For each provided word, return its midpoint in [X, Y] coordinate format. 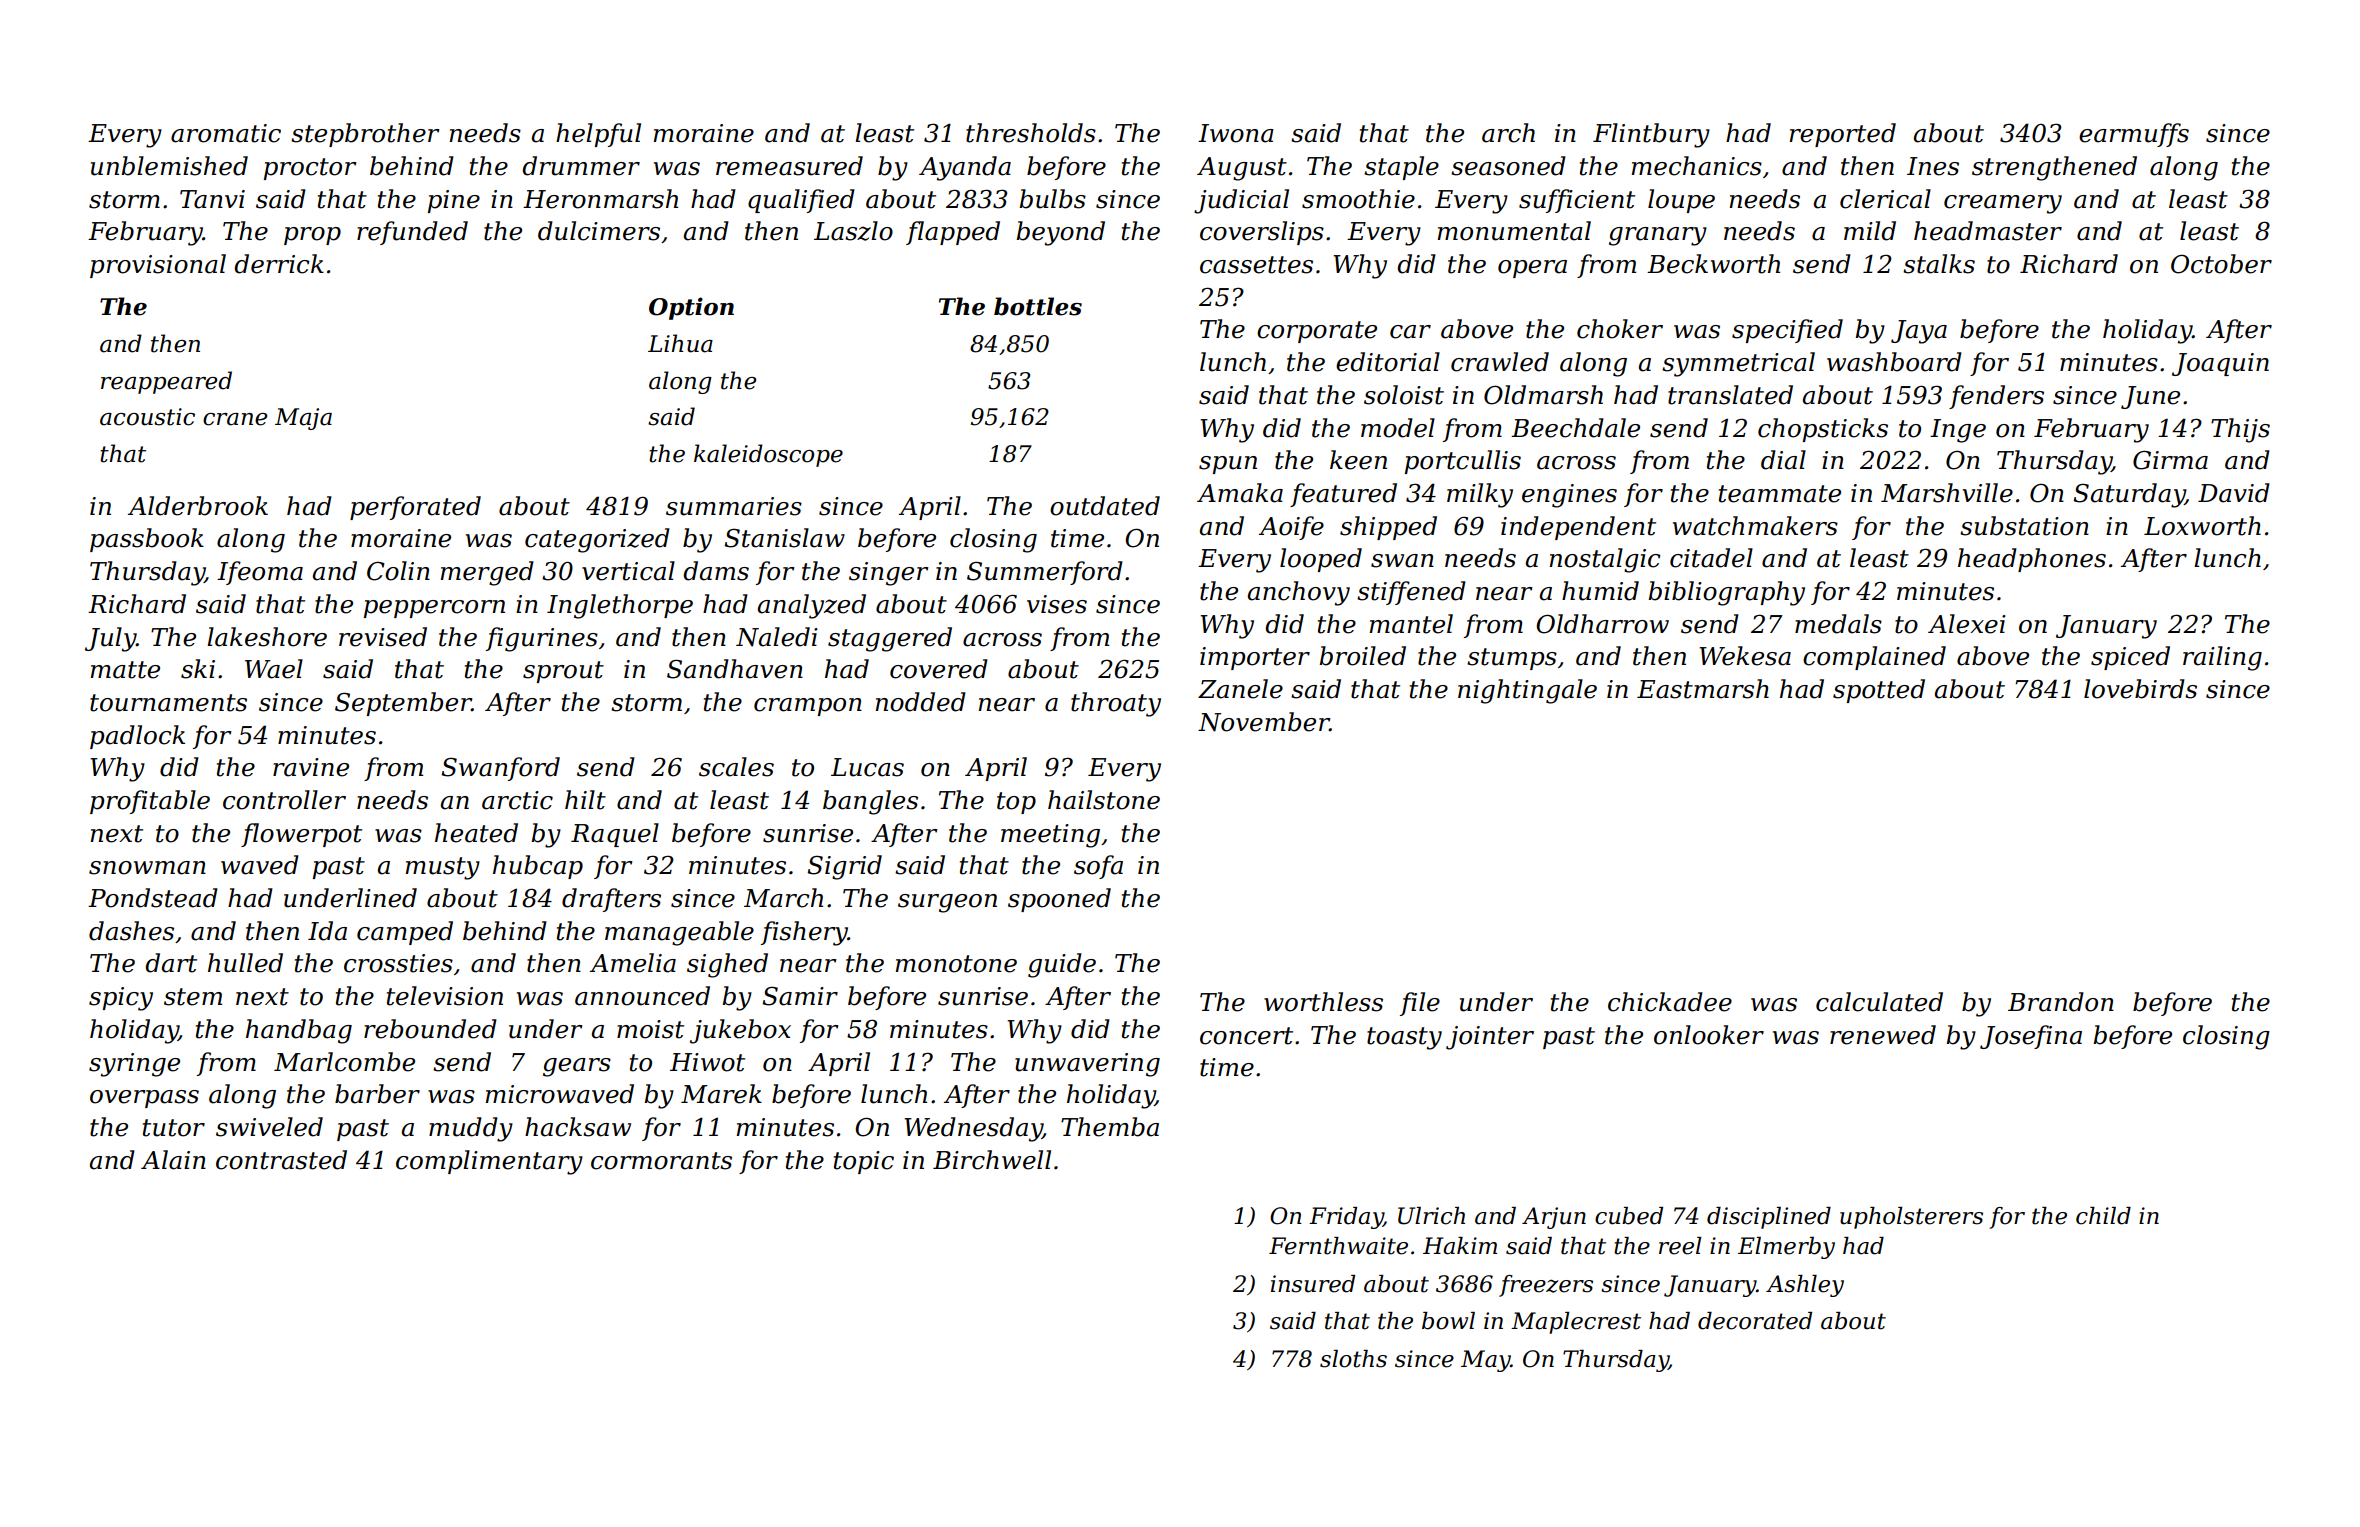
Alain [173, 1160]
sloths [1353, 1359]
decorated [1755, 1321]
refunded [412, 233]
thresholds [1031, 133]
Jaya [1919, 332]
